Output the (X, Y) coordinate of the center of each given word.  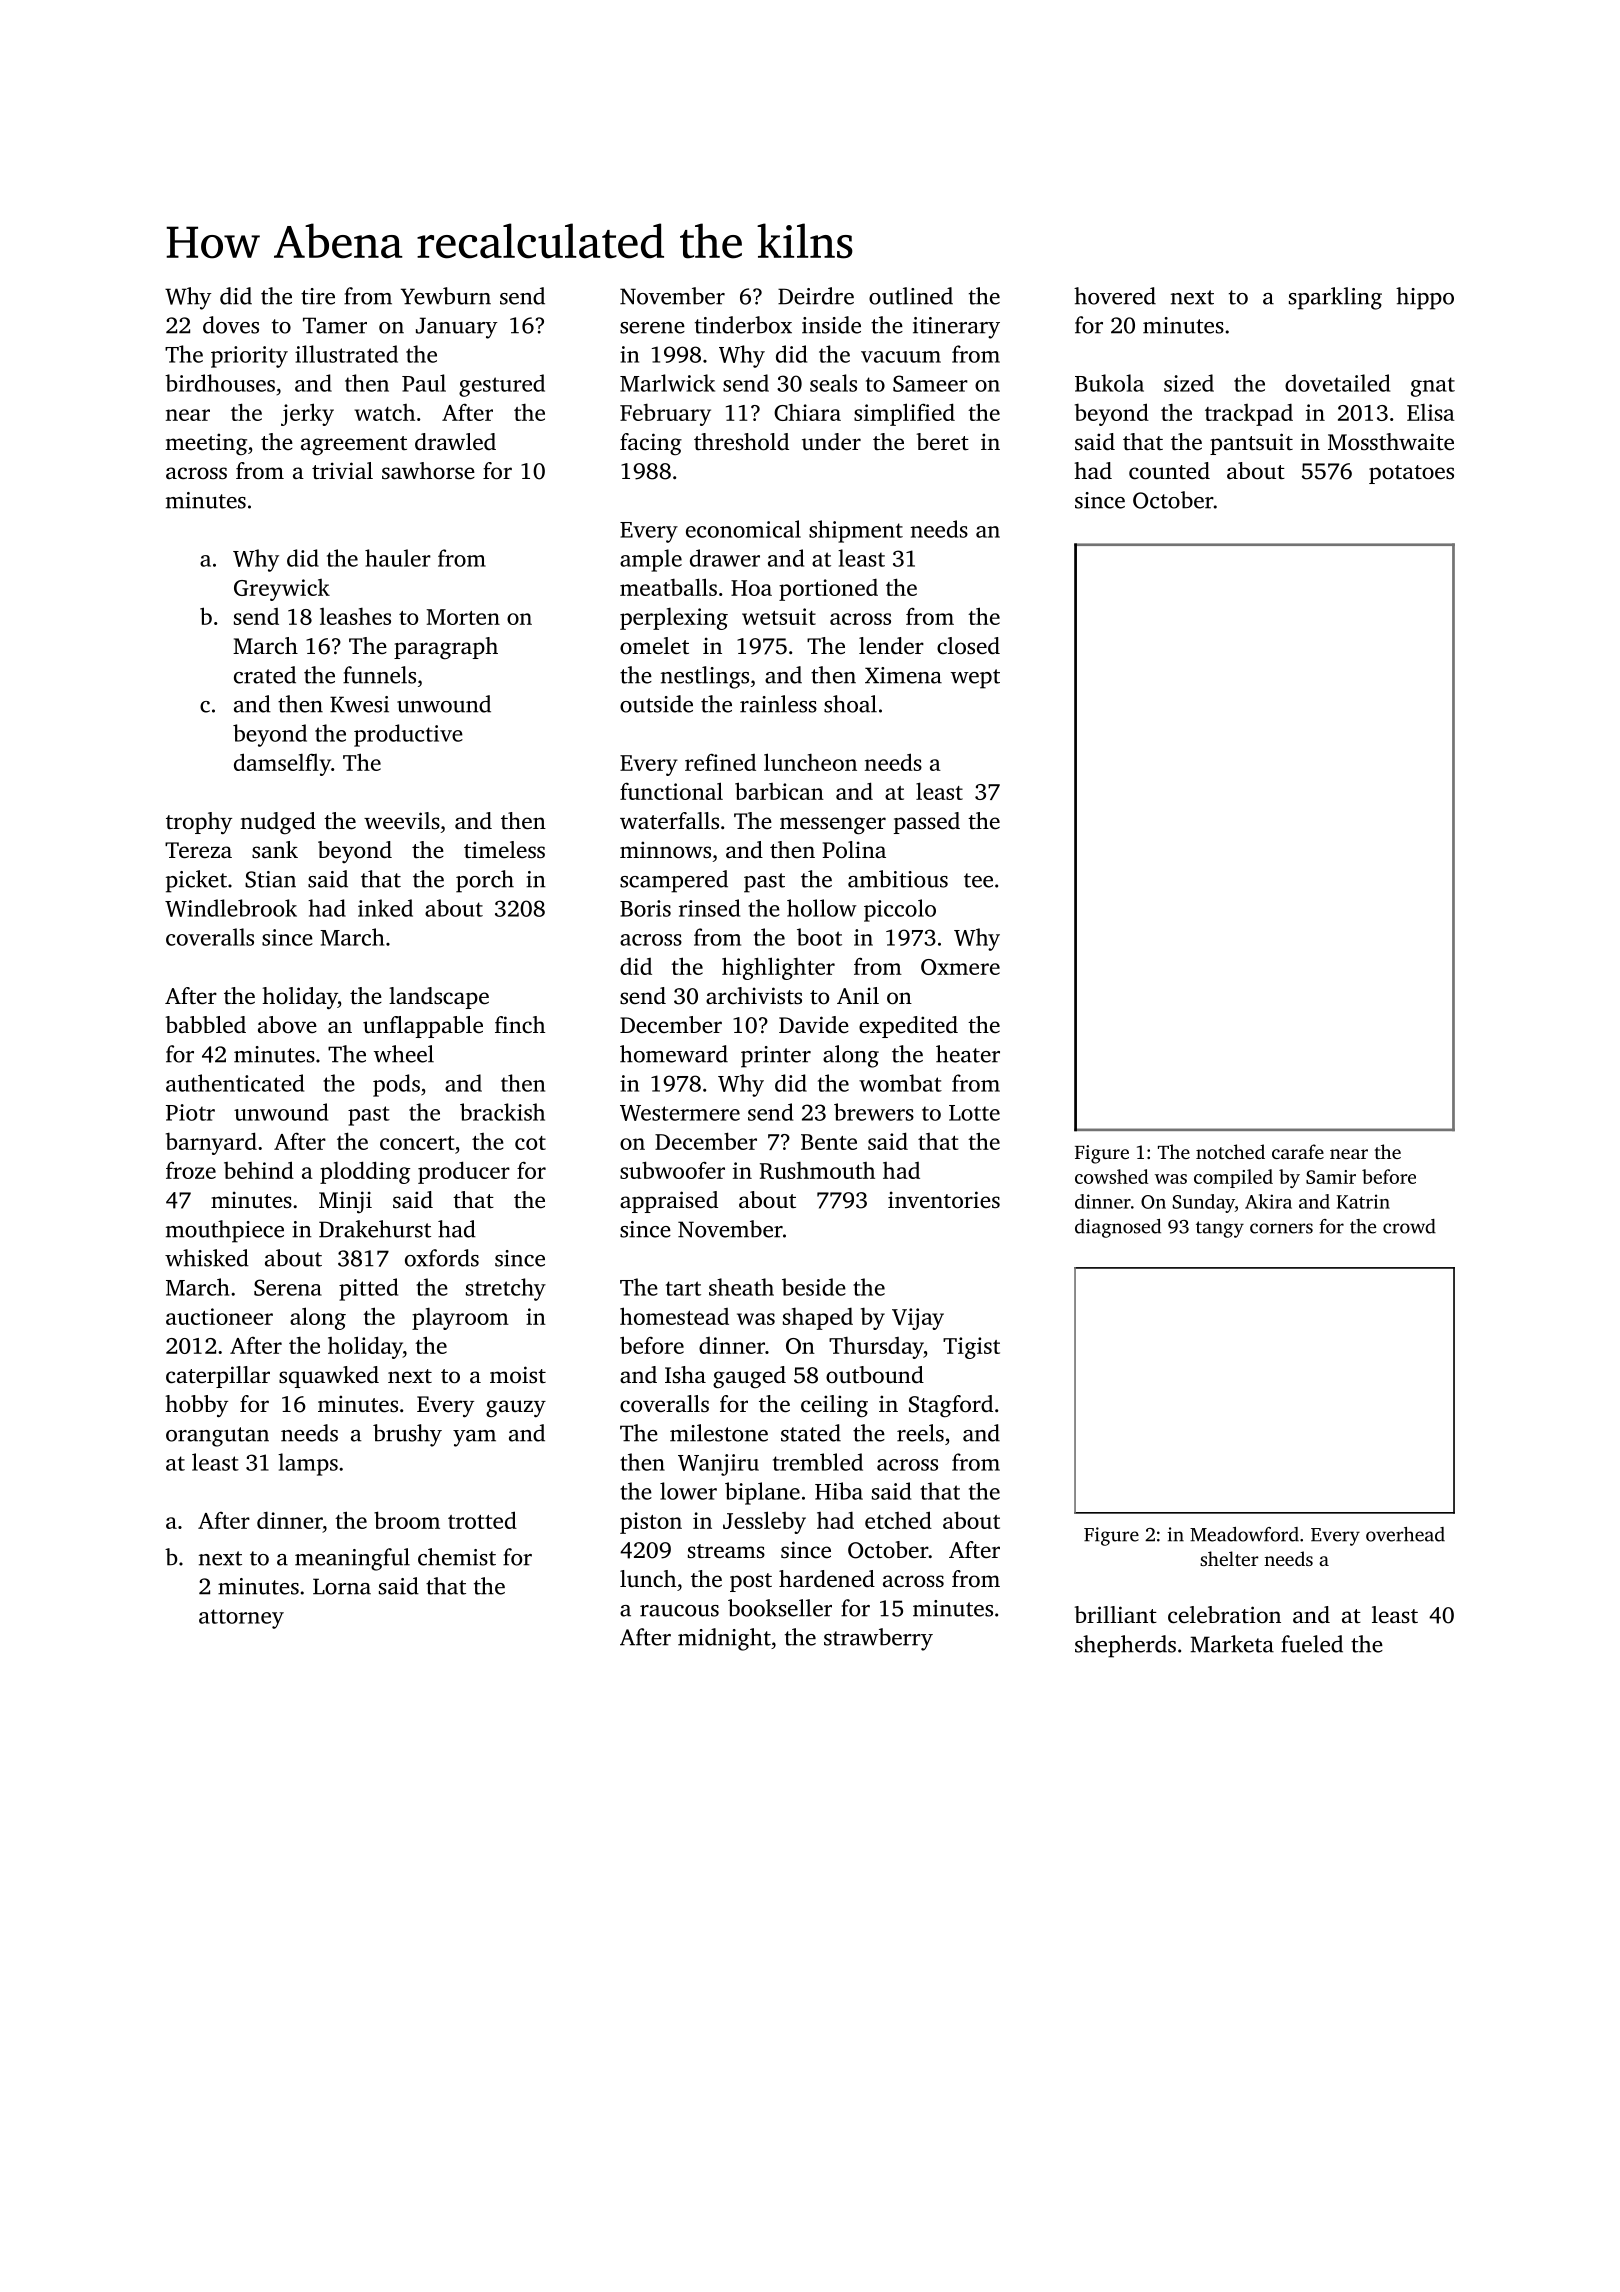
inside (831, 325)
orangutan (217, 1437)
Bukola (1109, 383)
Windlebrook (231, 908)
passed (927, 823)
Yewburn (446, 296)
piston (651, 1523)
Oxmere (960, 967)
